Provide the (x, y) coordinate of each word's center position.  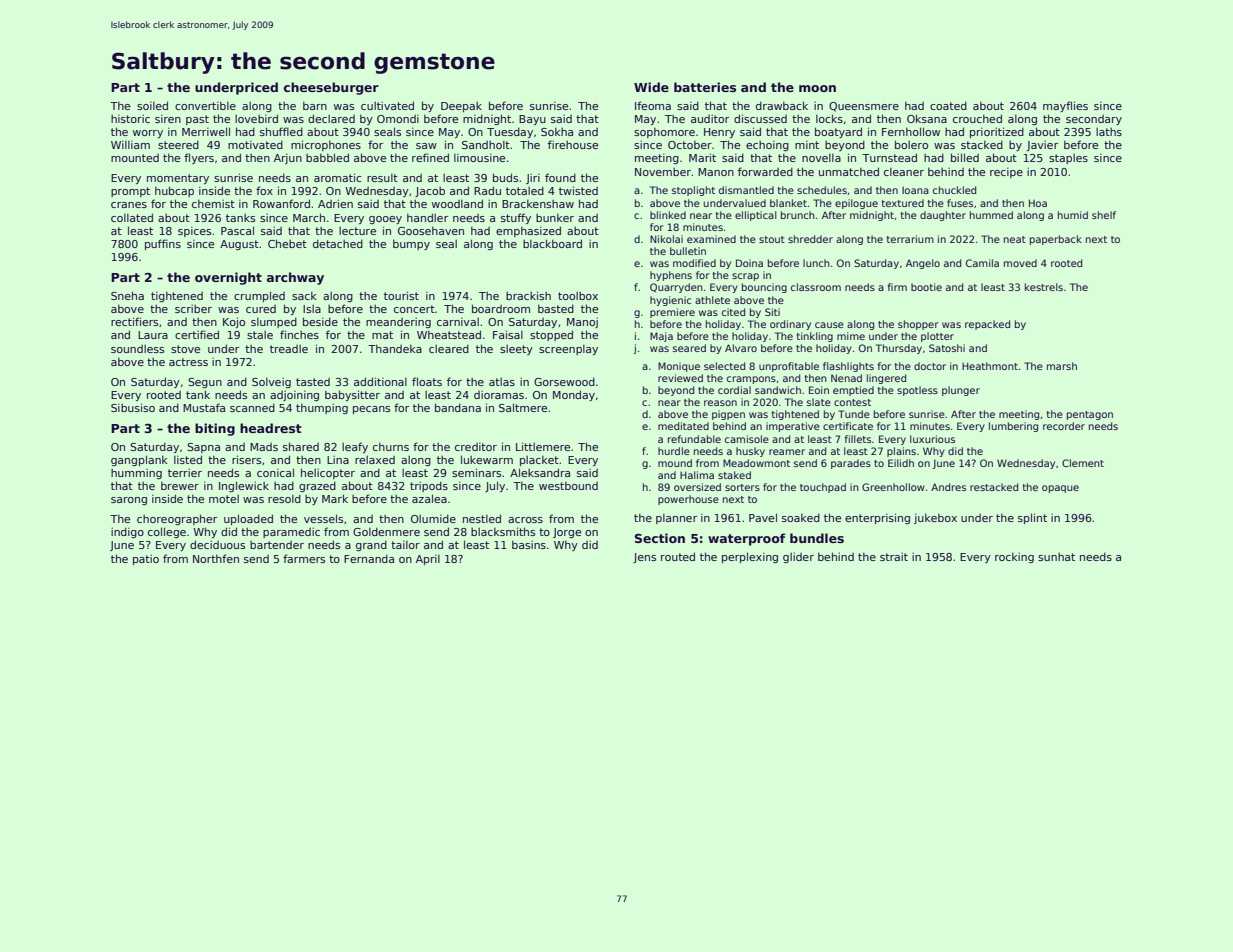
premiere (672, 313)
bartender (277, 545)
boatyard (838, 132)
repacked (987, 325)
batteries (705, 87)
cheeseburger (331, 88)
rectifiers (134, 321)
